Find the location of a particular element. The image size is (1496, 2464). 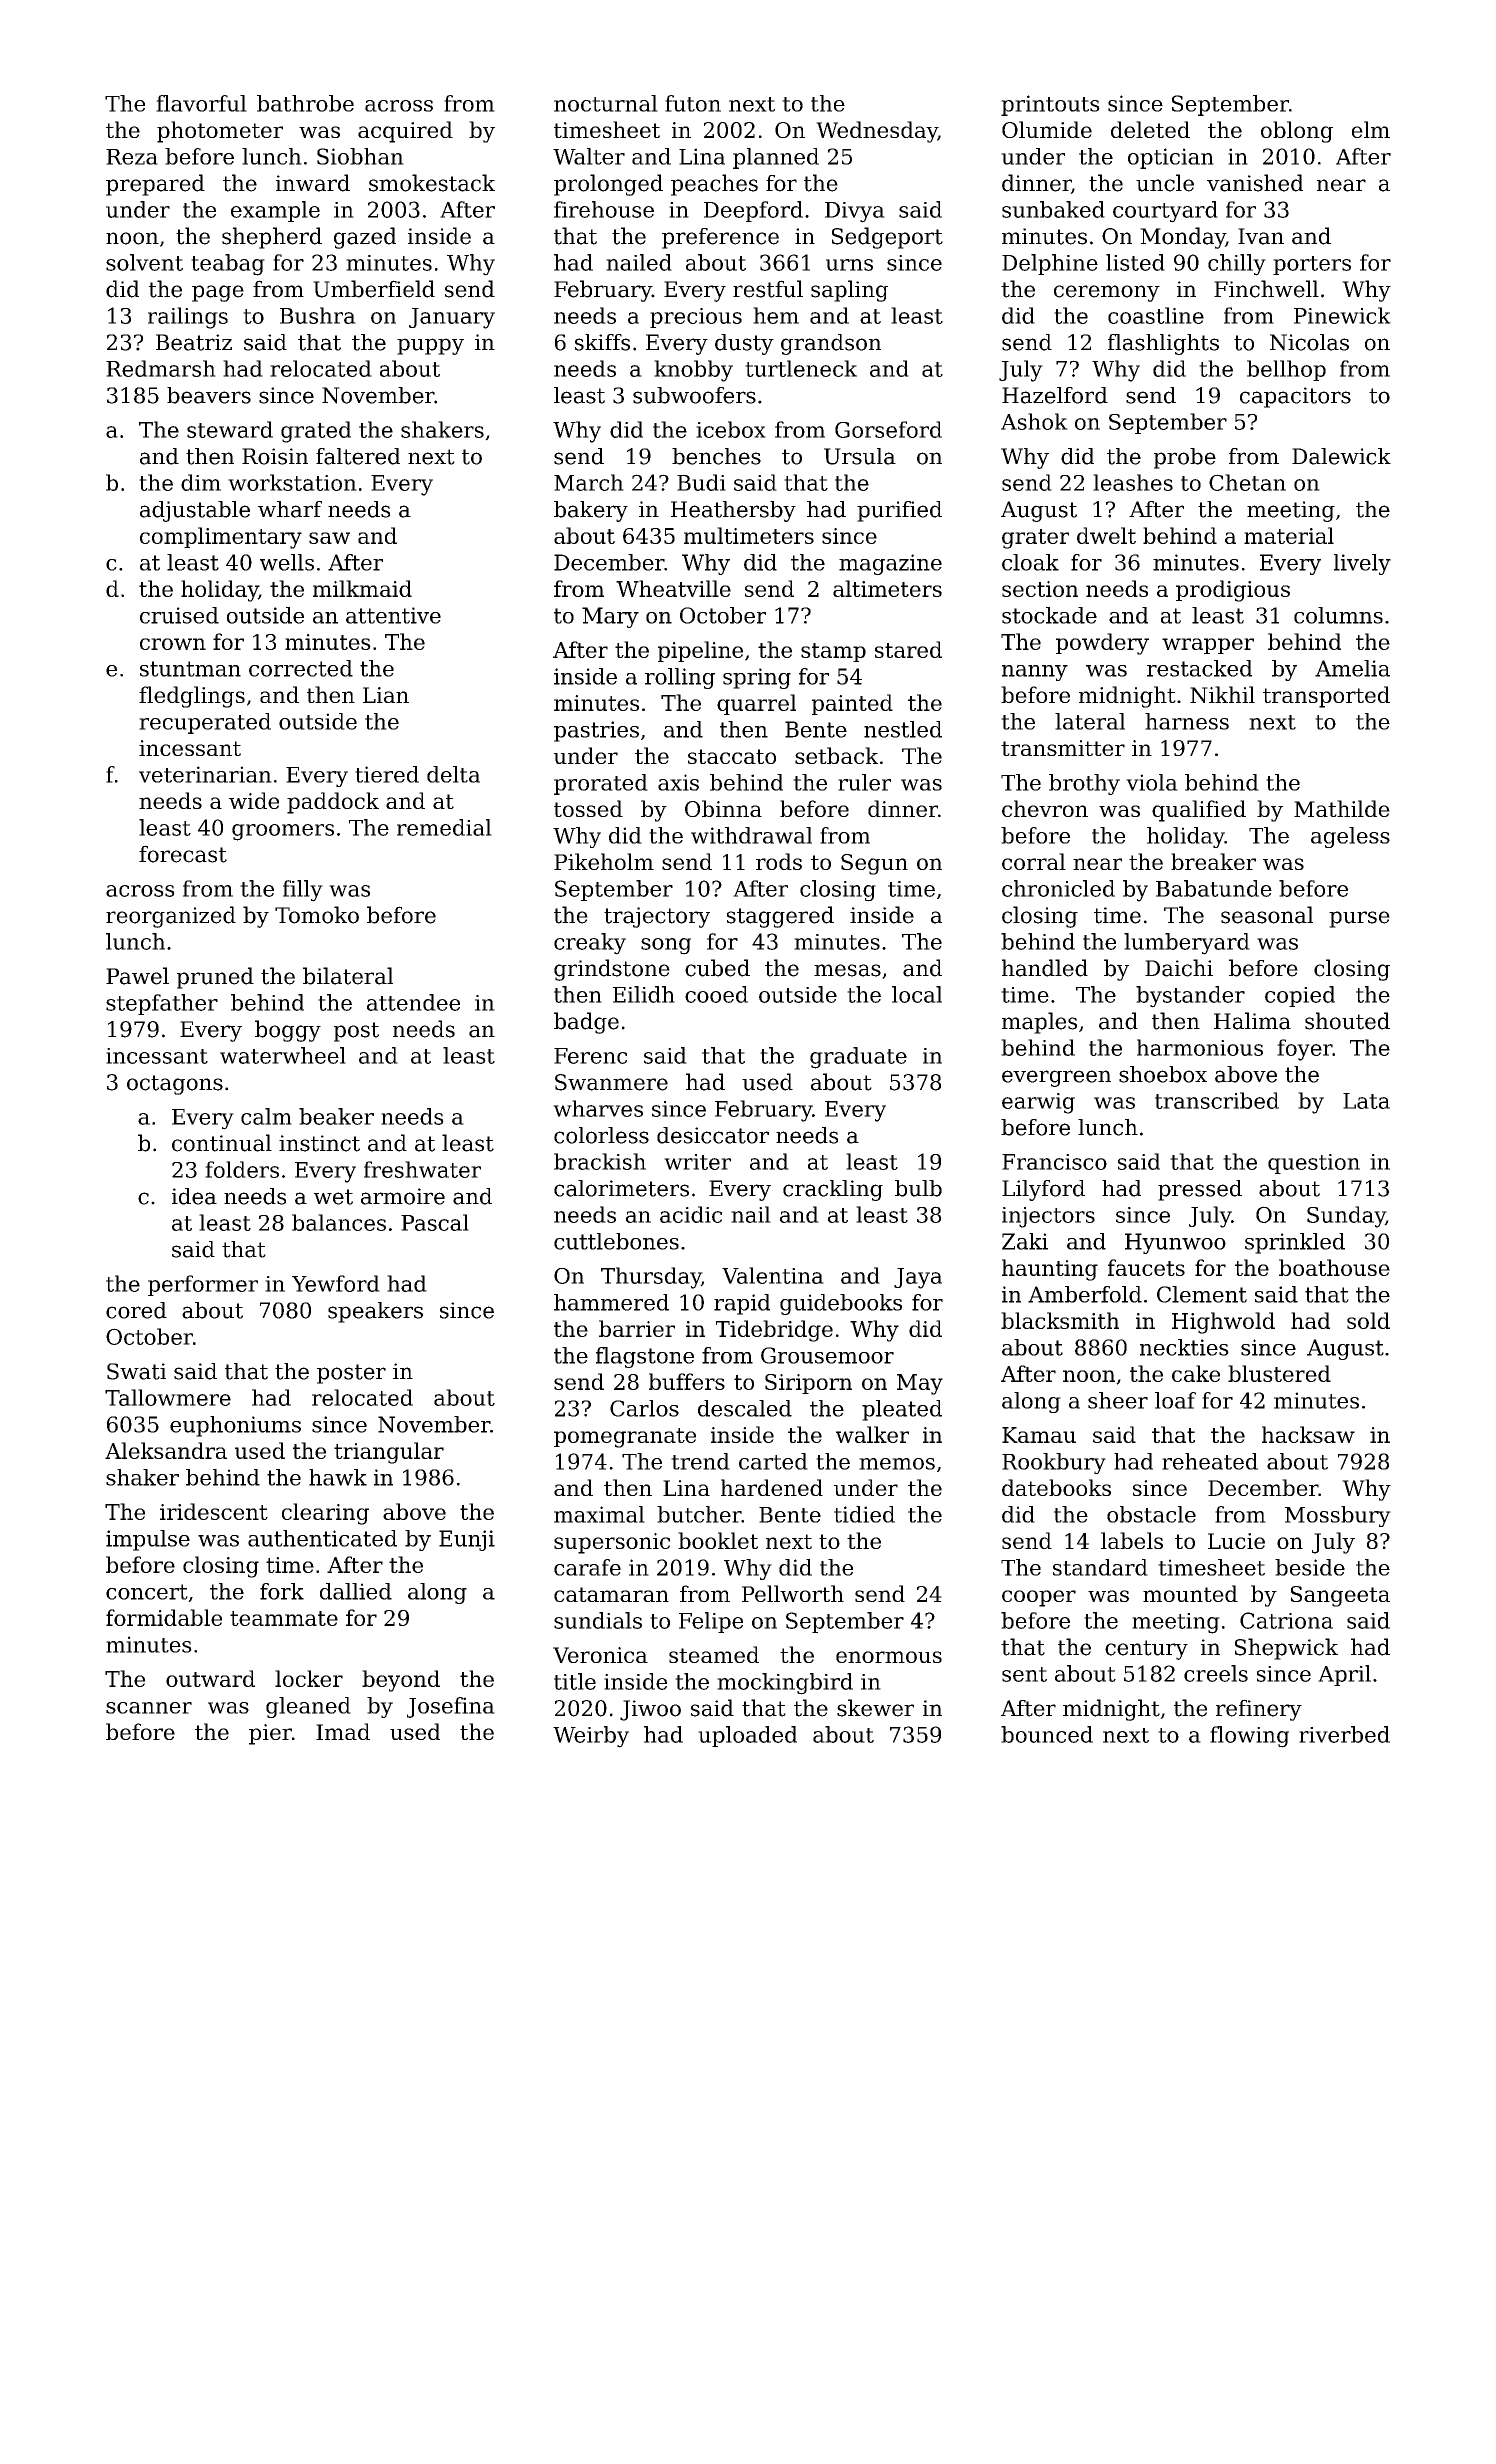

futon is located at coordinates (693, 103).
